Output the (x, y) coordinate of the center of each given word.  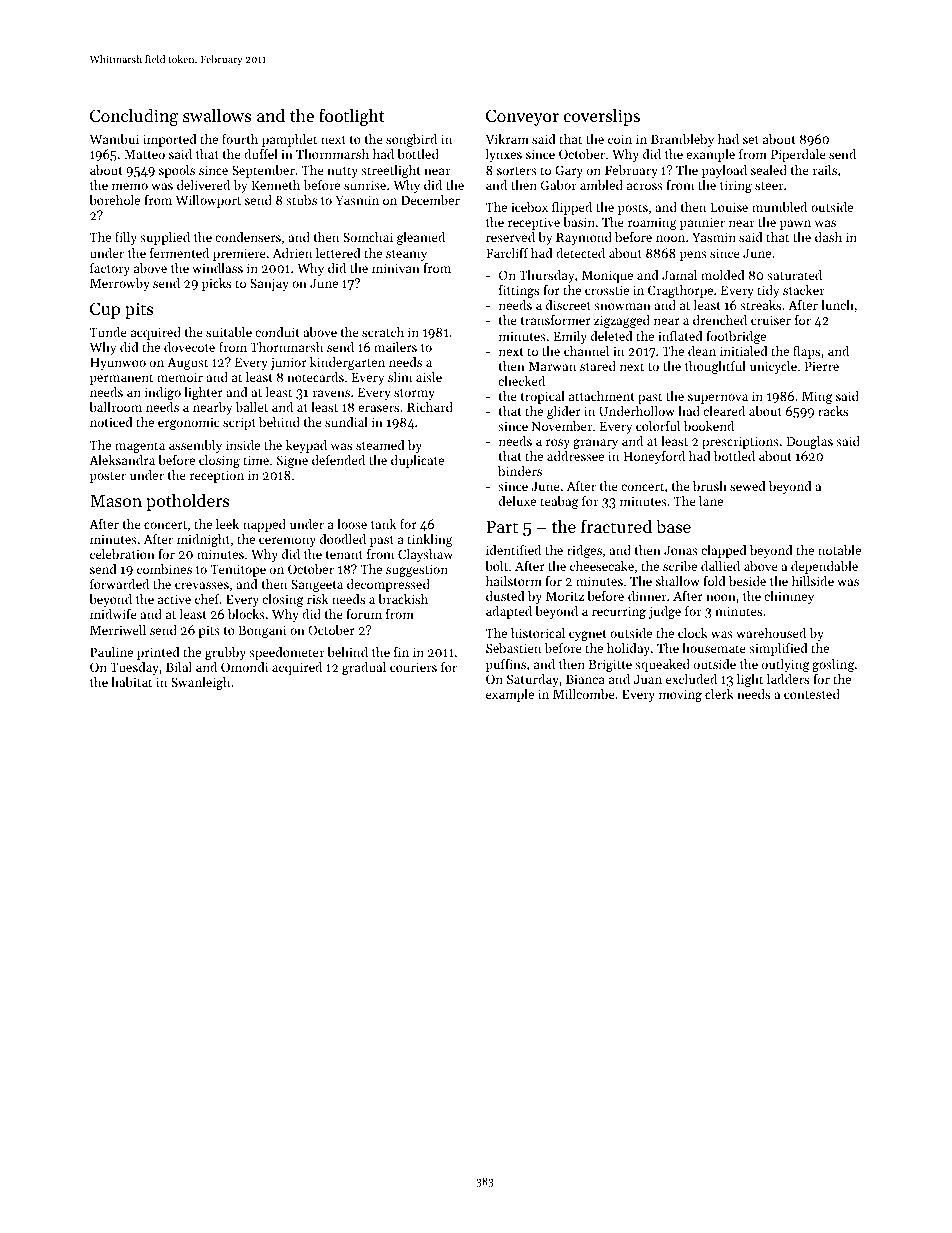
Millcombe (584, 694)
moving (680, 695)
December (430, 200)
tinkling (430, 540)
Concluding (134, 117)
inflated (680, 336)
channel (586, 351)
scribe (680, 566)
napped (264, 525)
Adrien (292, 253)
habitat (131, 682)
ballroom (115, 407)
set (751, 140)
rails (825, 170)
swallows (217, 115)
